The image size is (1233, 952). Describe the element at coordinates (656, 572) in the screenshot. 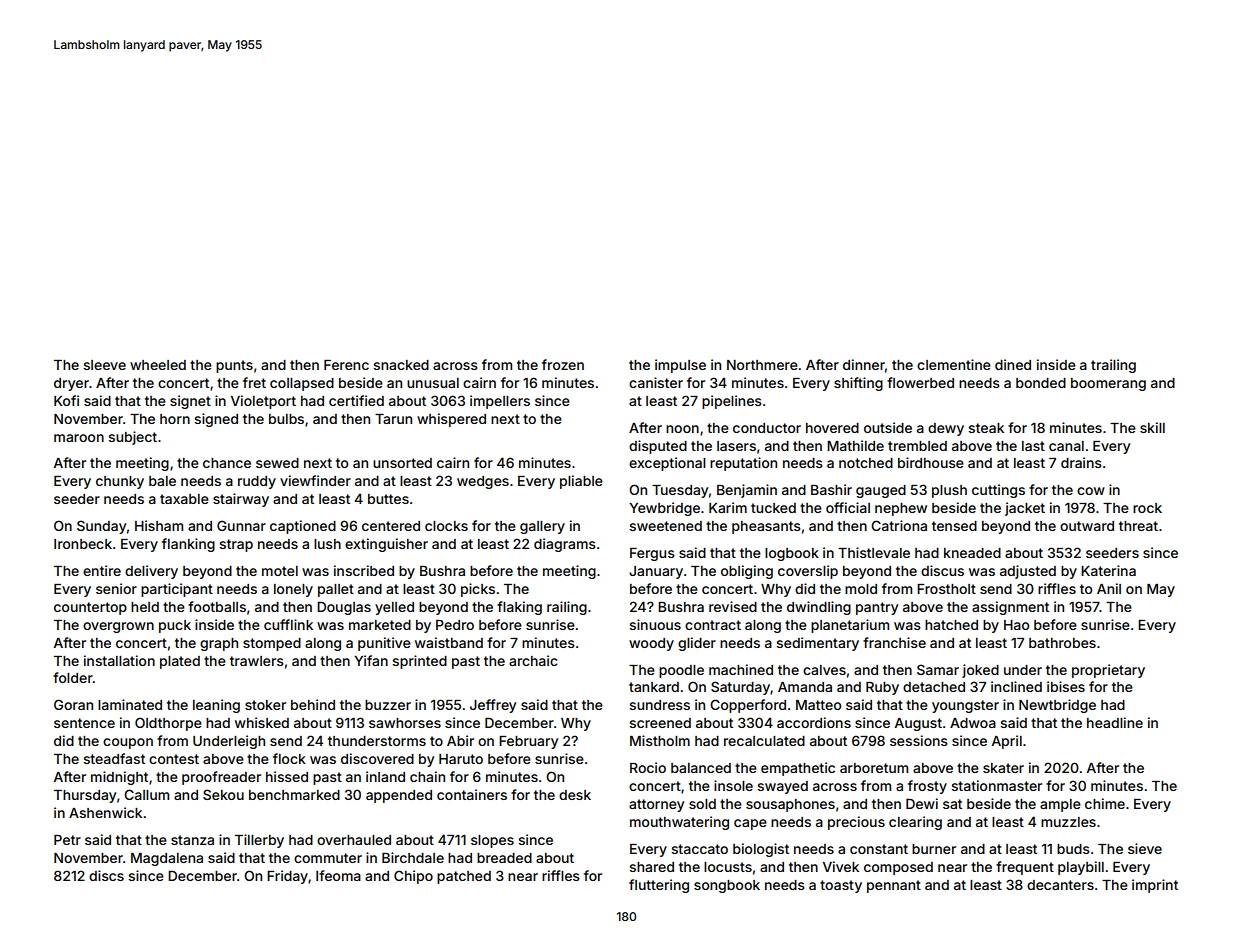

I see `January` at that location.
